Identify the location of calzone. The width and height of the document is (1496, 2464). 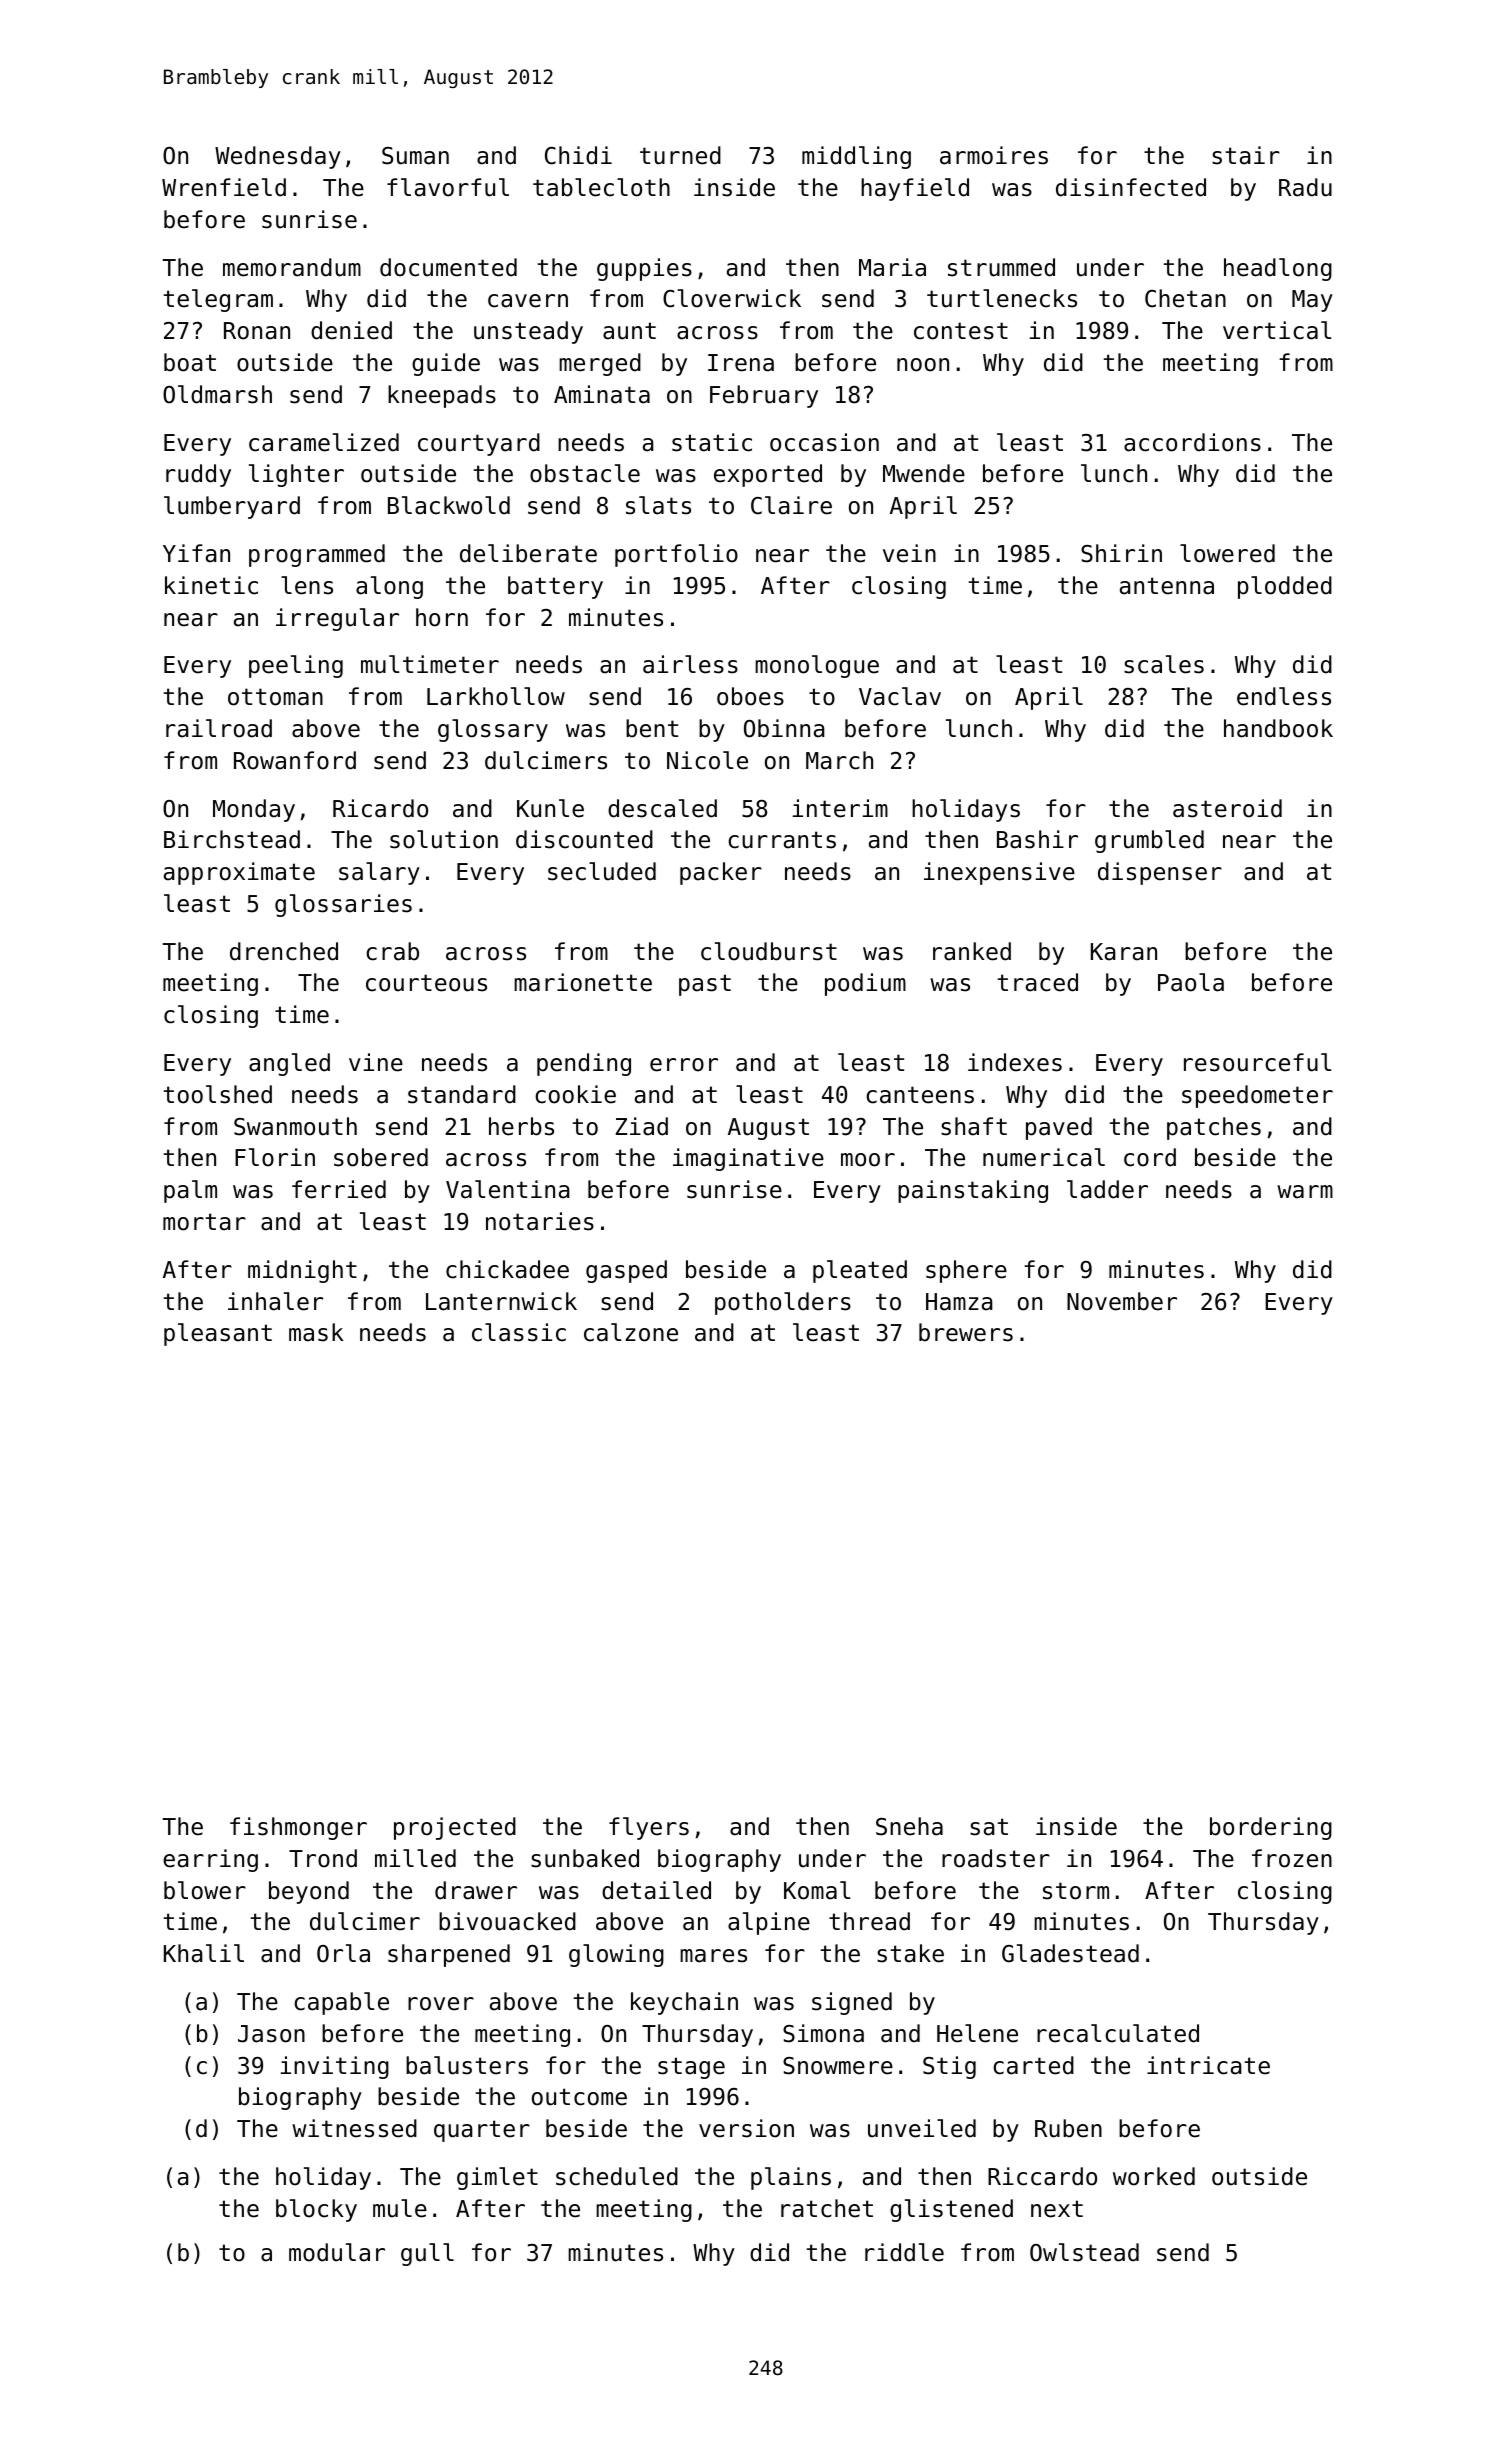
(631, 1332).
